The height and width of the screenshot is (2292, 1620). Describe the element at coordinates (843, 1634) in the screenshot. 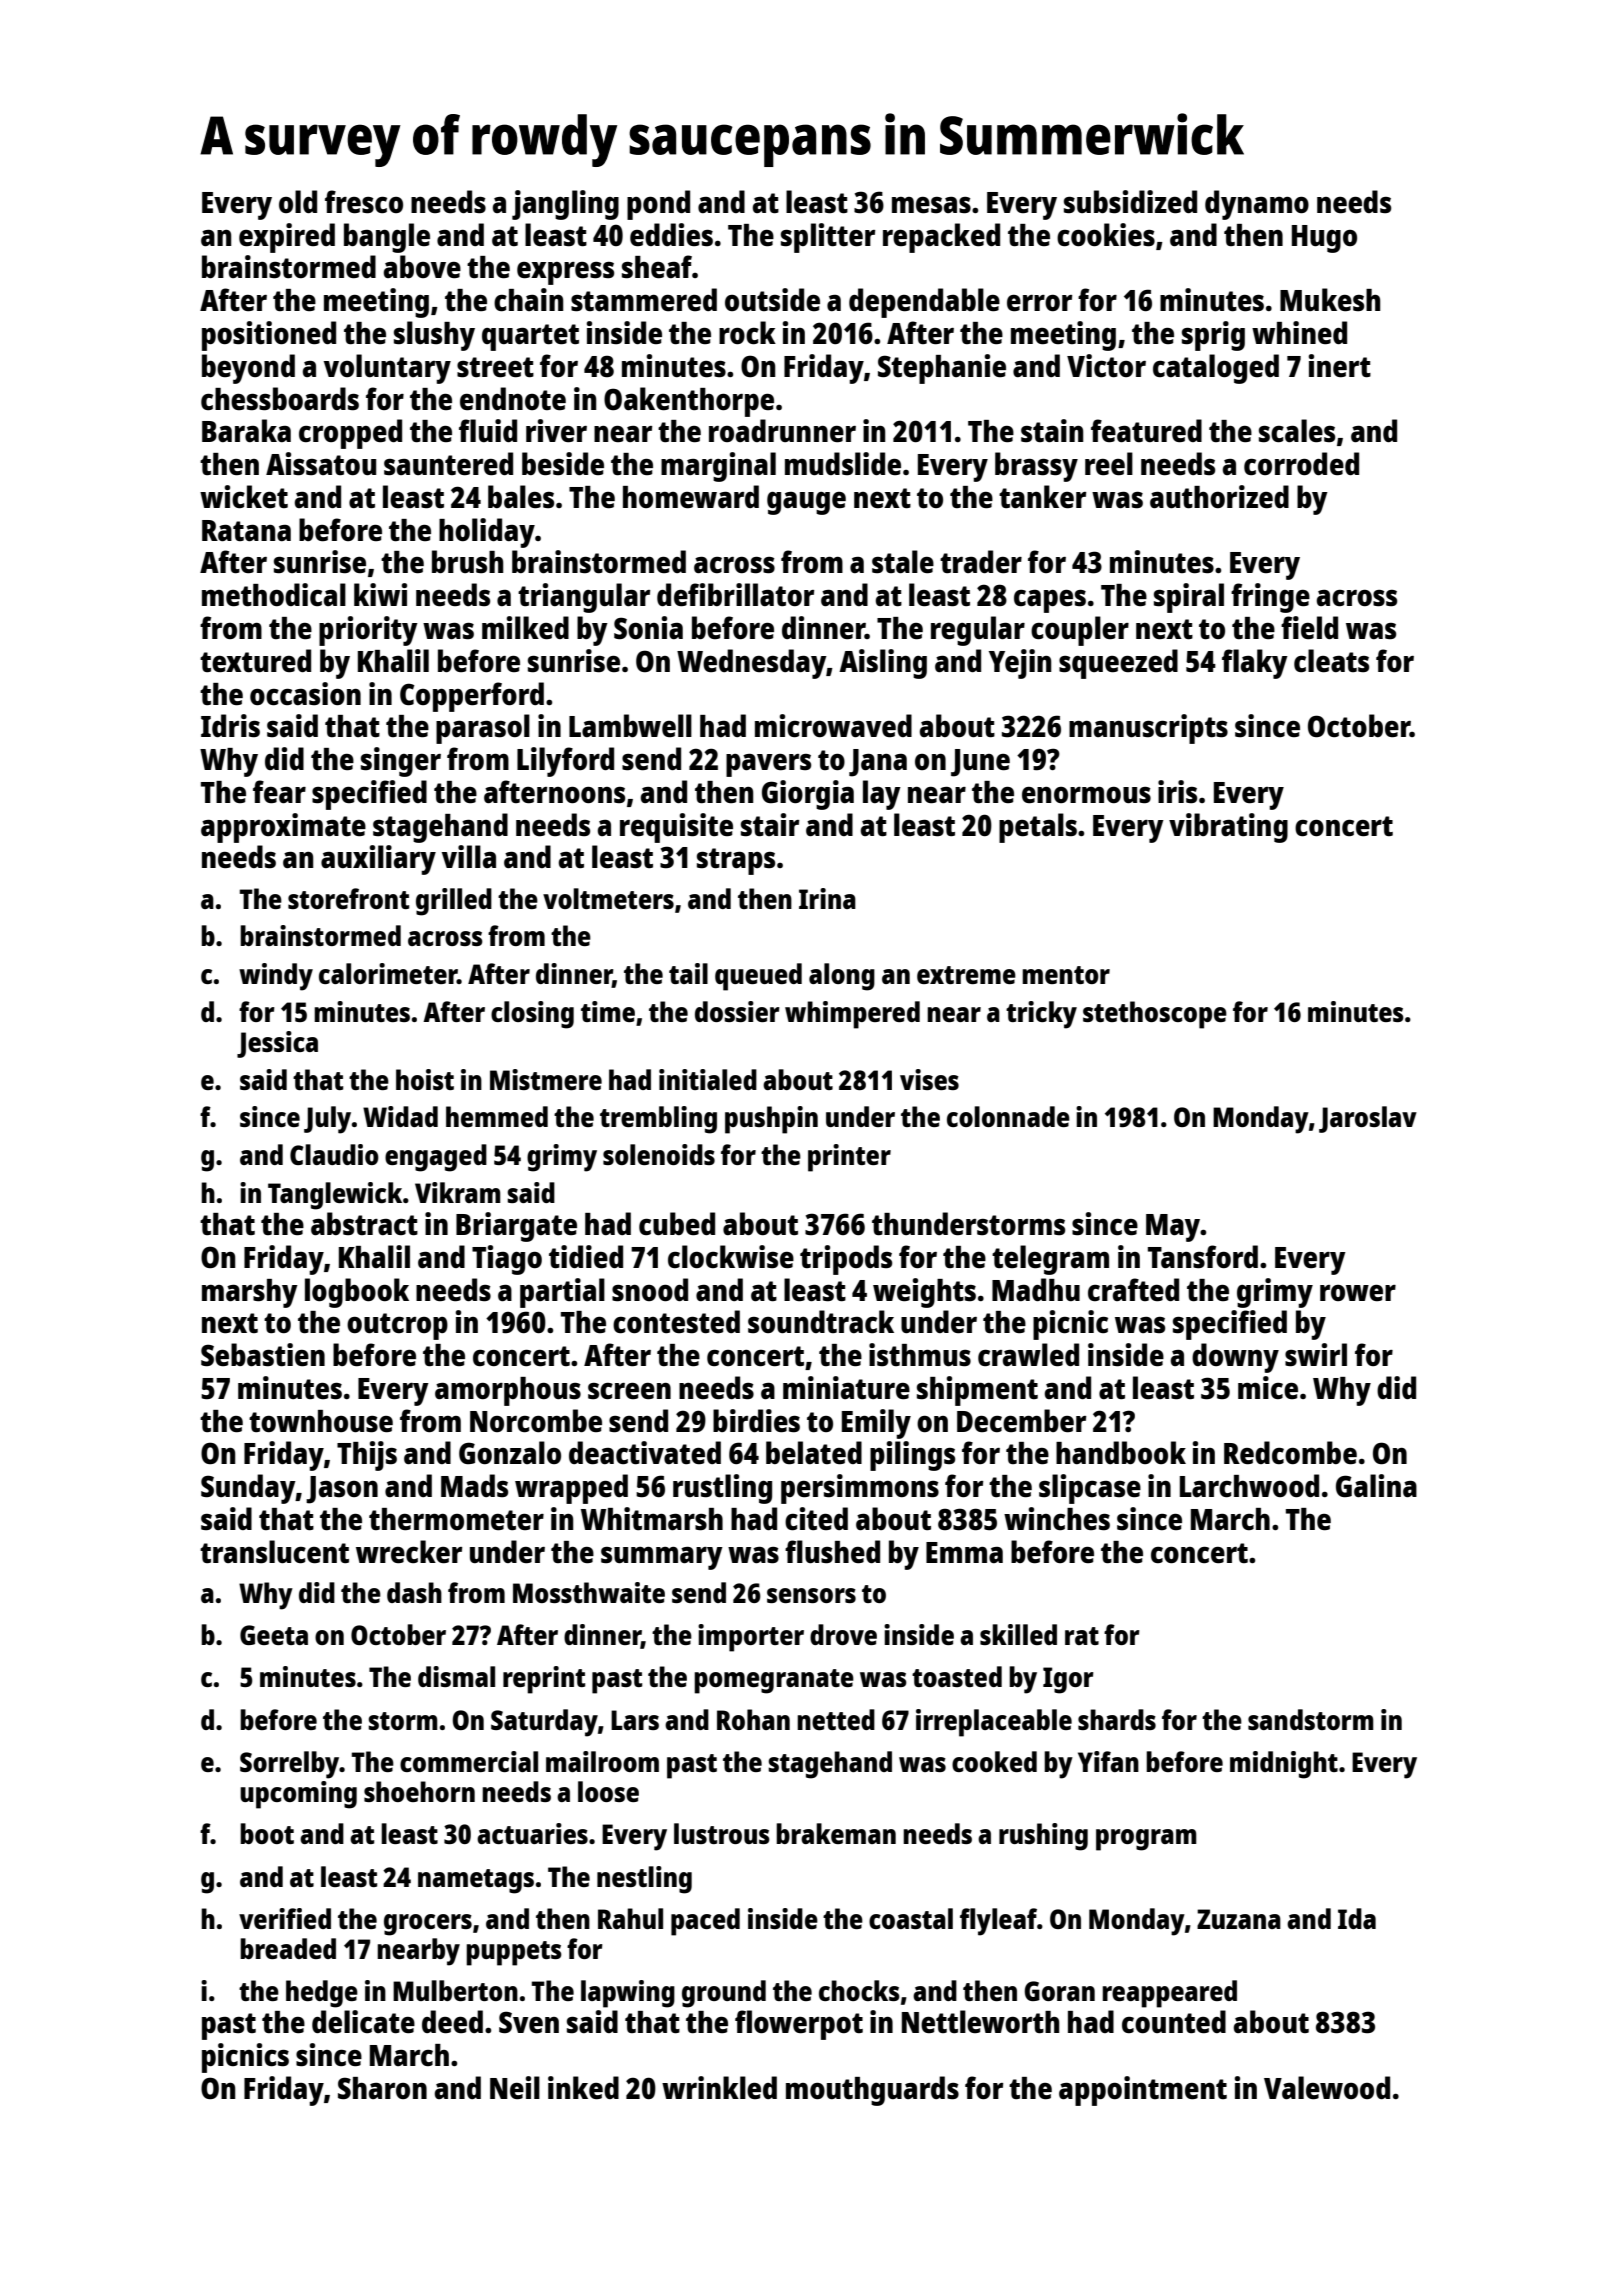

I see `drove` at that location.
